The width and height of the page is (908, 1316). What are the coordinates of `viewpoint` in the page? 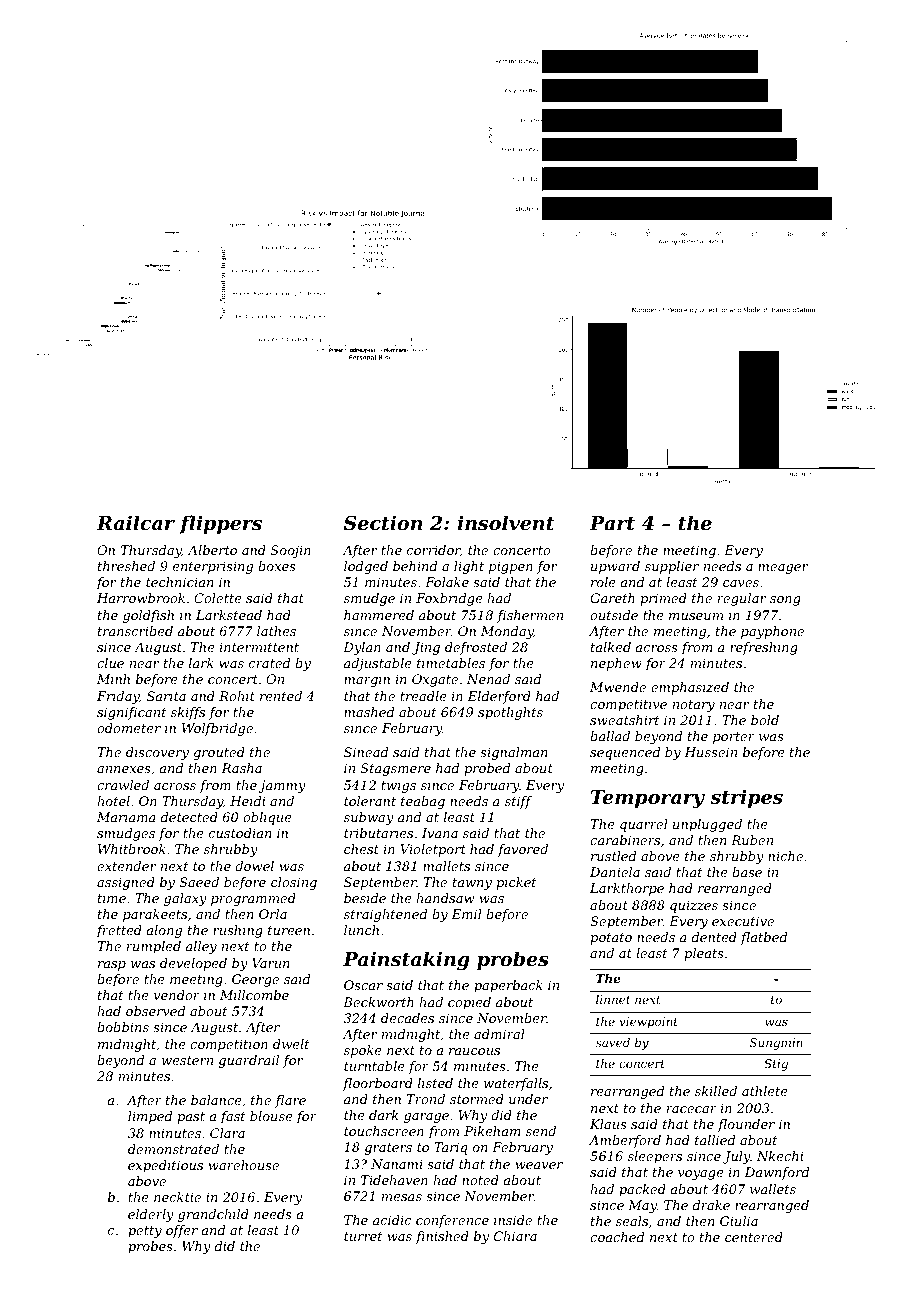 It's located at (649, 1023).
